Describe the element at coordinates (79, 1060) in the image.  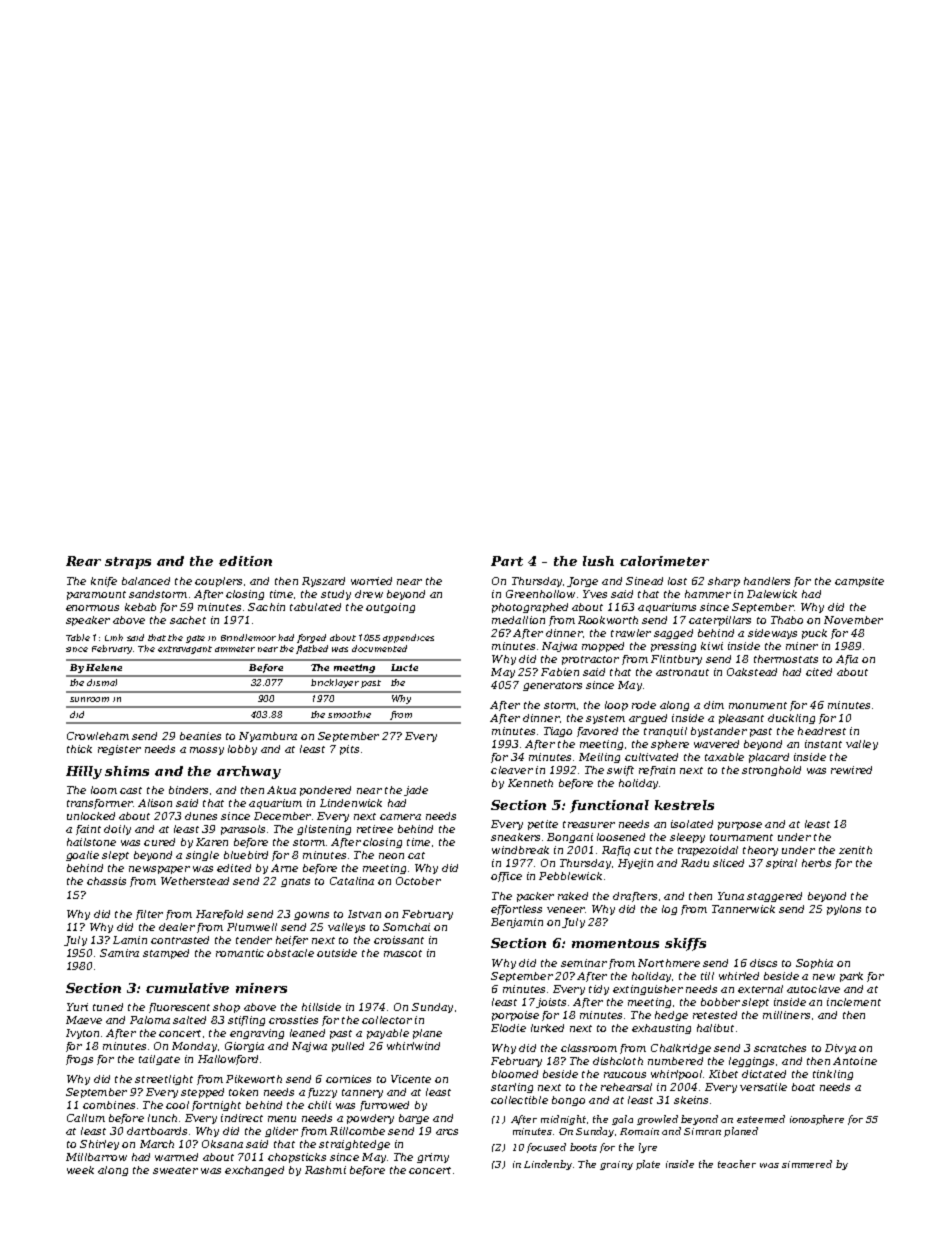
I see `frogs` at that location.
